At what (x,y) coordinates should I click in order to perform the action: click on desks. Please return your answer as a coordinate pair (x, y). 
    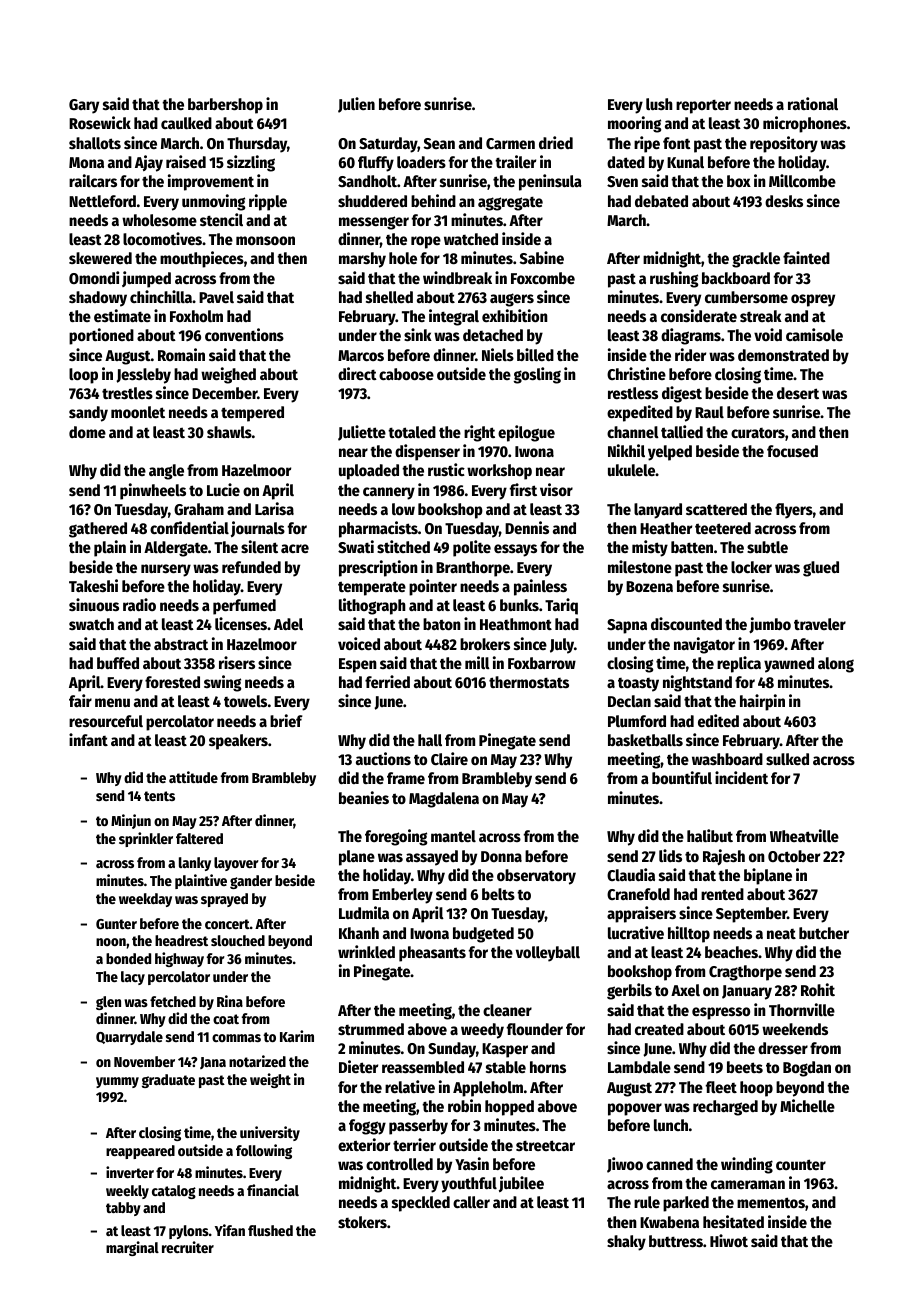
    Looking at the image, I should click on (784, 201).
